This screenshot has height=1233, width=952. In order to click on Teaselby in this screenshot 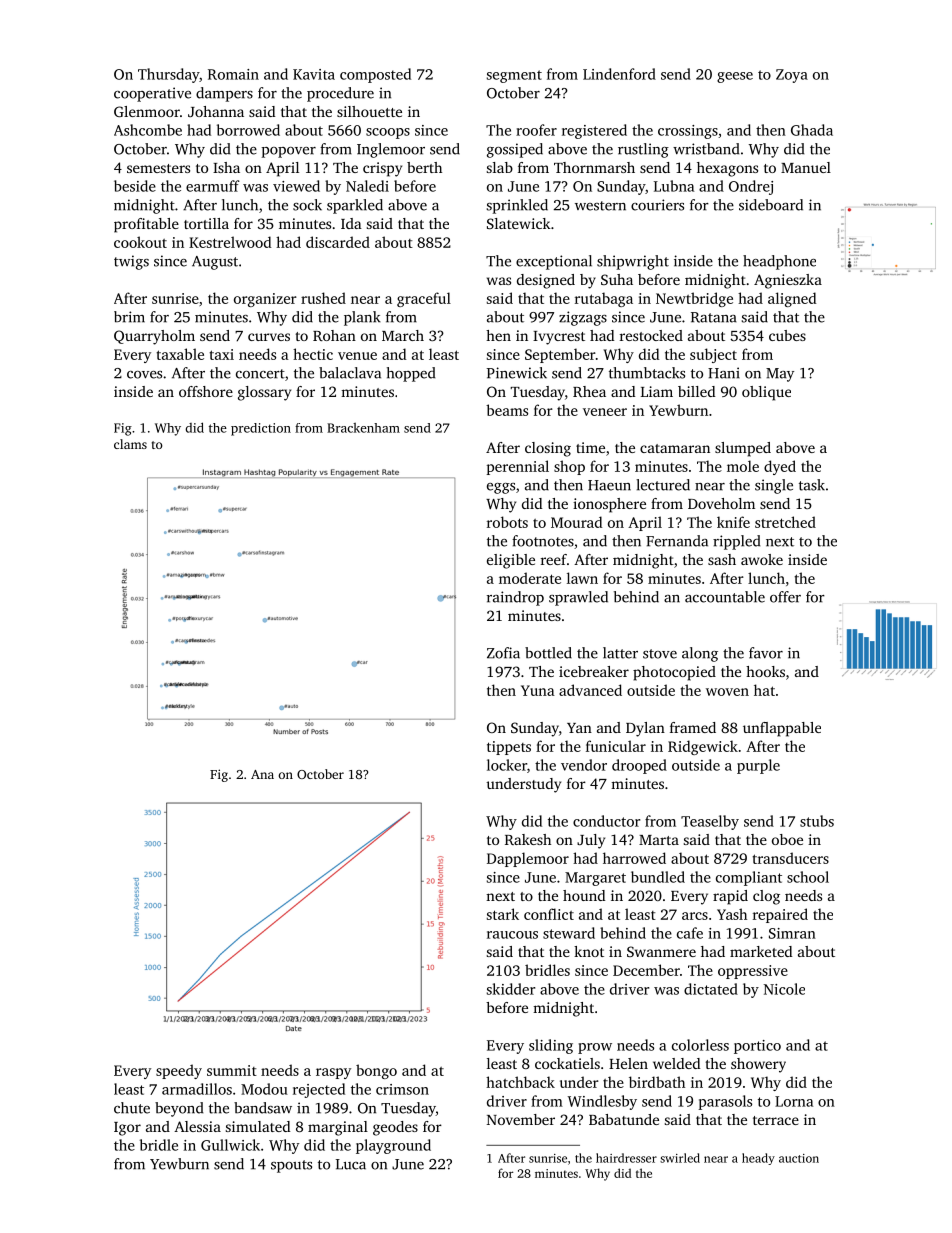, I will do `click(710, 822)`.
